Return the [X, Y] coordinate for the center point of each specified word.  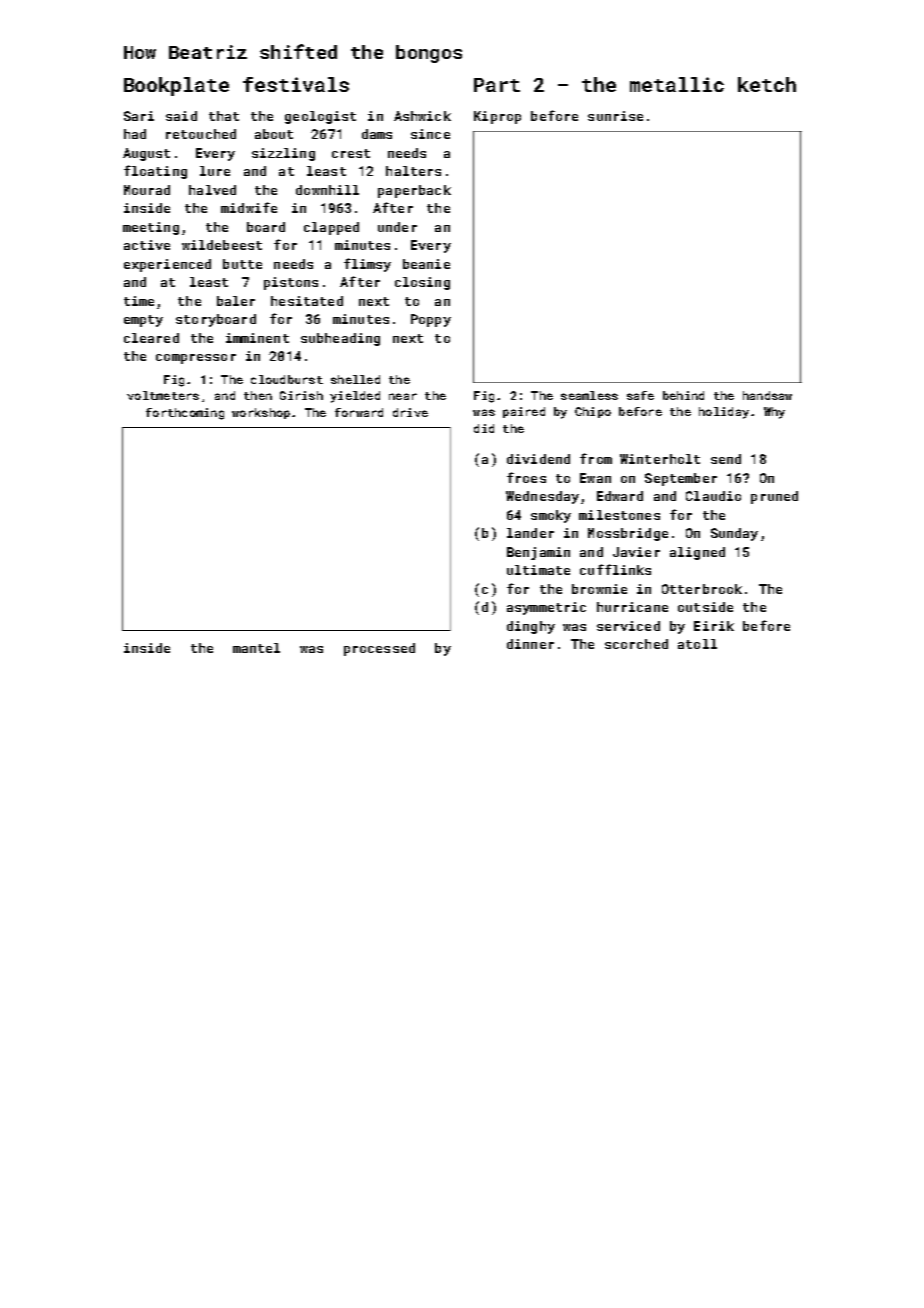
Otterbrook [702, 589]
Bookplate [176, 86]
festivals [296, 84]
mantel [256, 648]
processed [379, 649]
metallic [677, 84]
